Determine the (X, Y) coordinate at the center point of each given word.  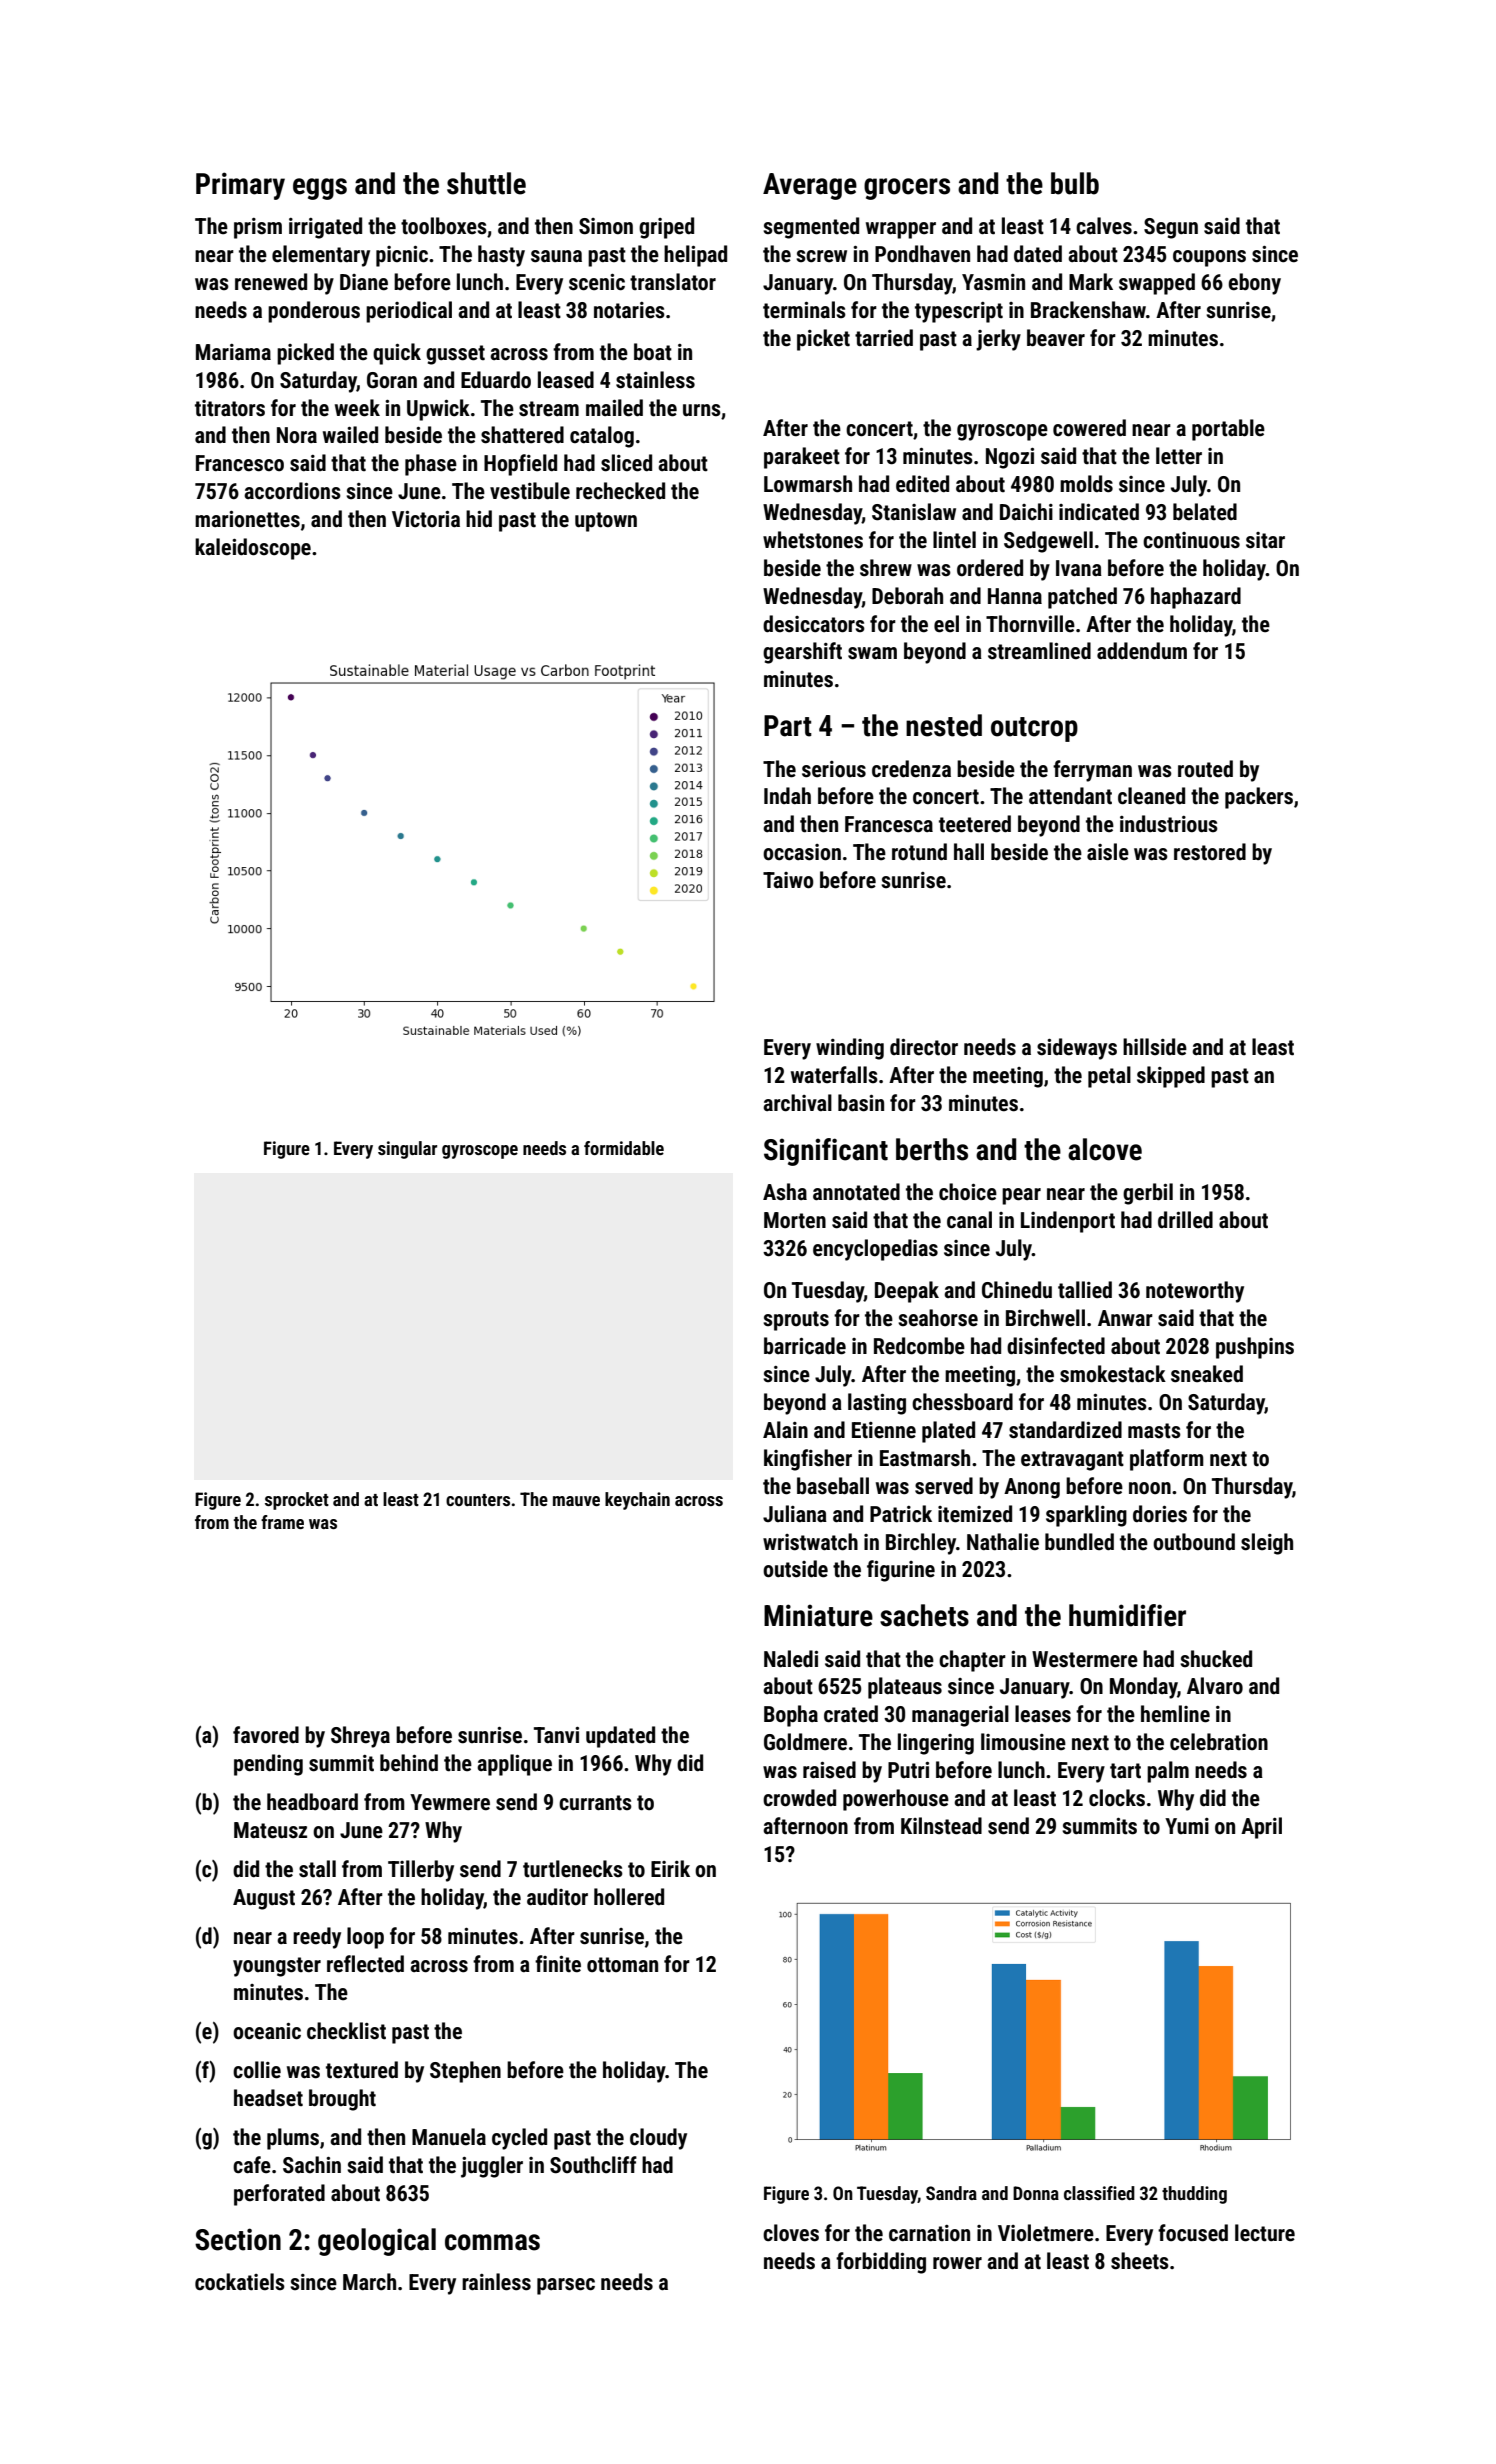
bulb (1075, 183)
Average (810, 186)
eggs (320, 189)
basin (861, 1103)
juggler (492, 2167)
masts (1154, 1431)
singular (407, 1150)
